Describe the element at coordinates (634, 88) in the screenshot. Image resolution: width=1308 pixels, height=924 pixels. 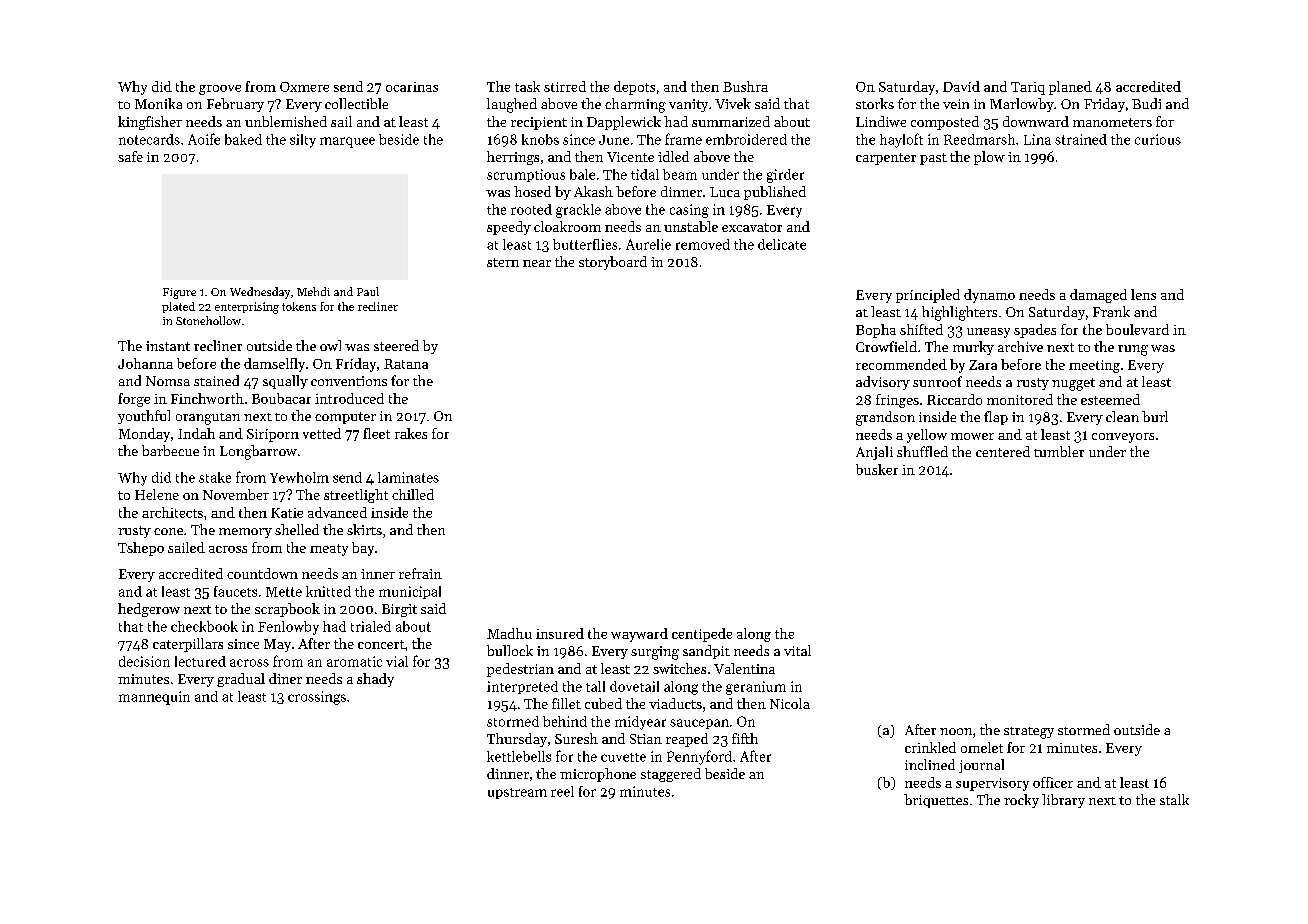
I see `depots` at that location.
